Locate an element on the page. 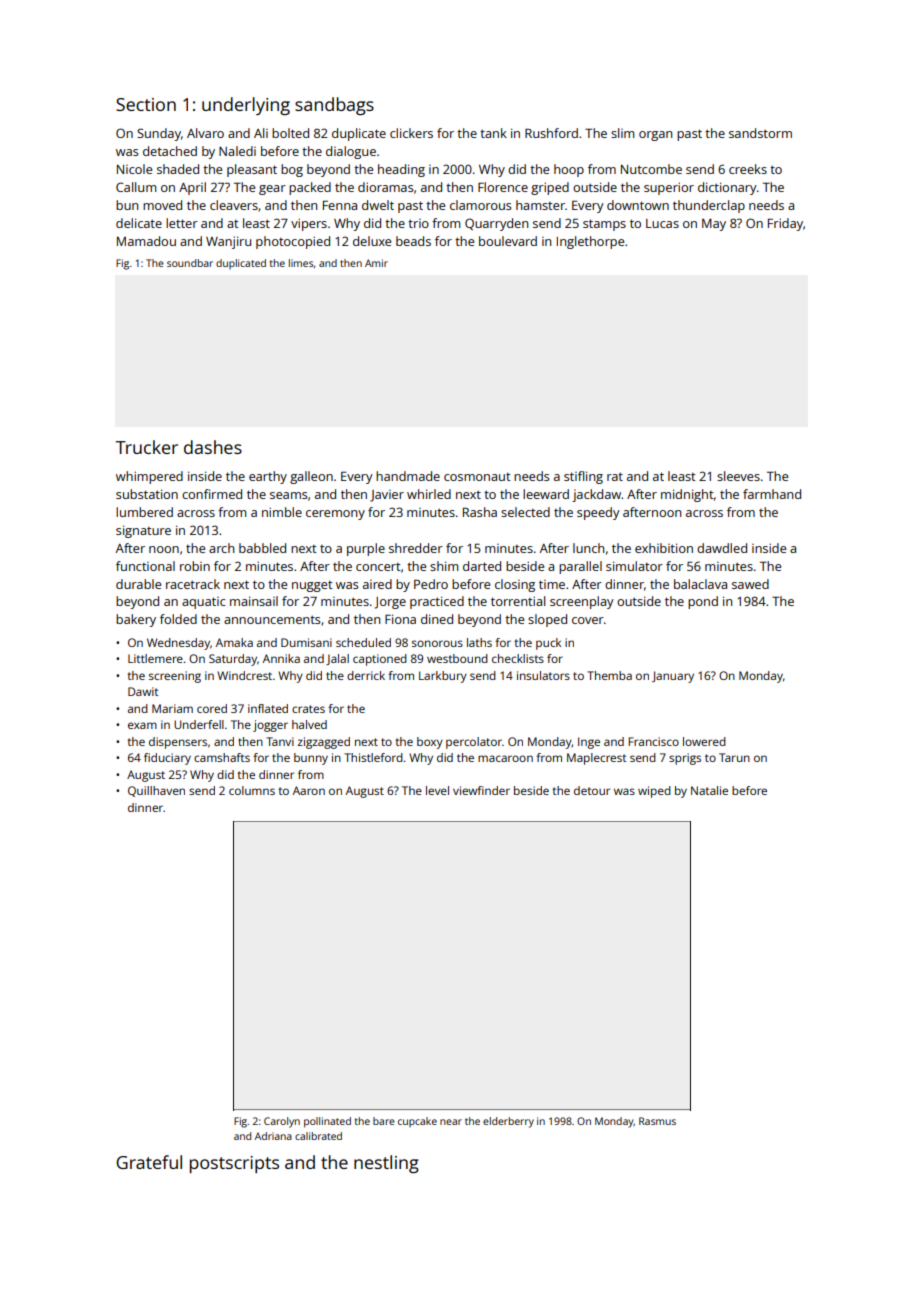  columns is located at coordinates (252, 790).
